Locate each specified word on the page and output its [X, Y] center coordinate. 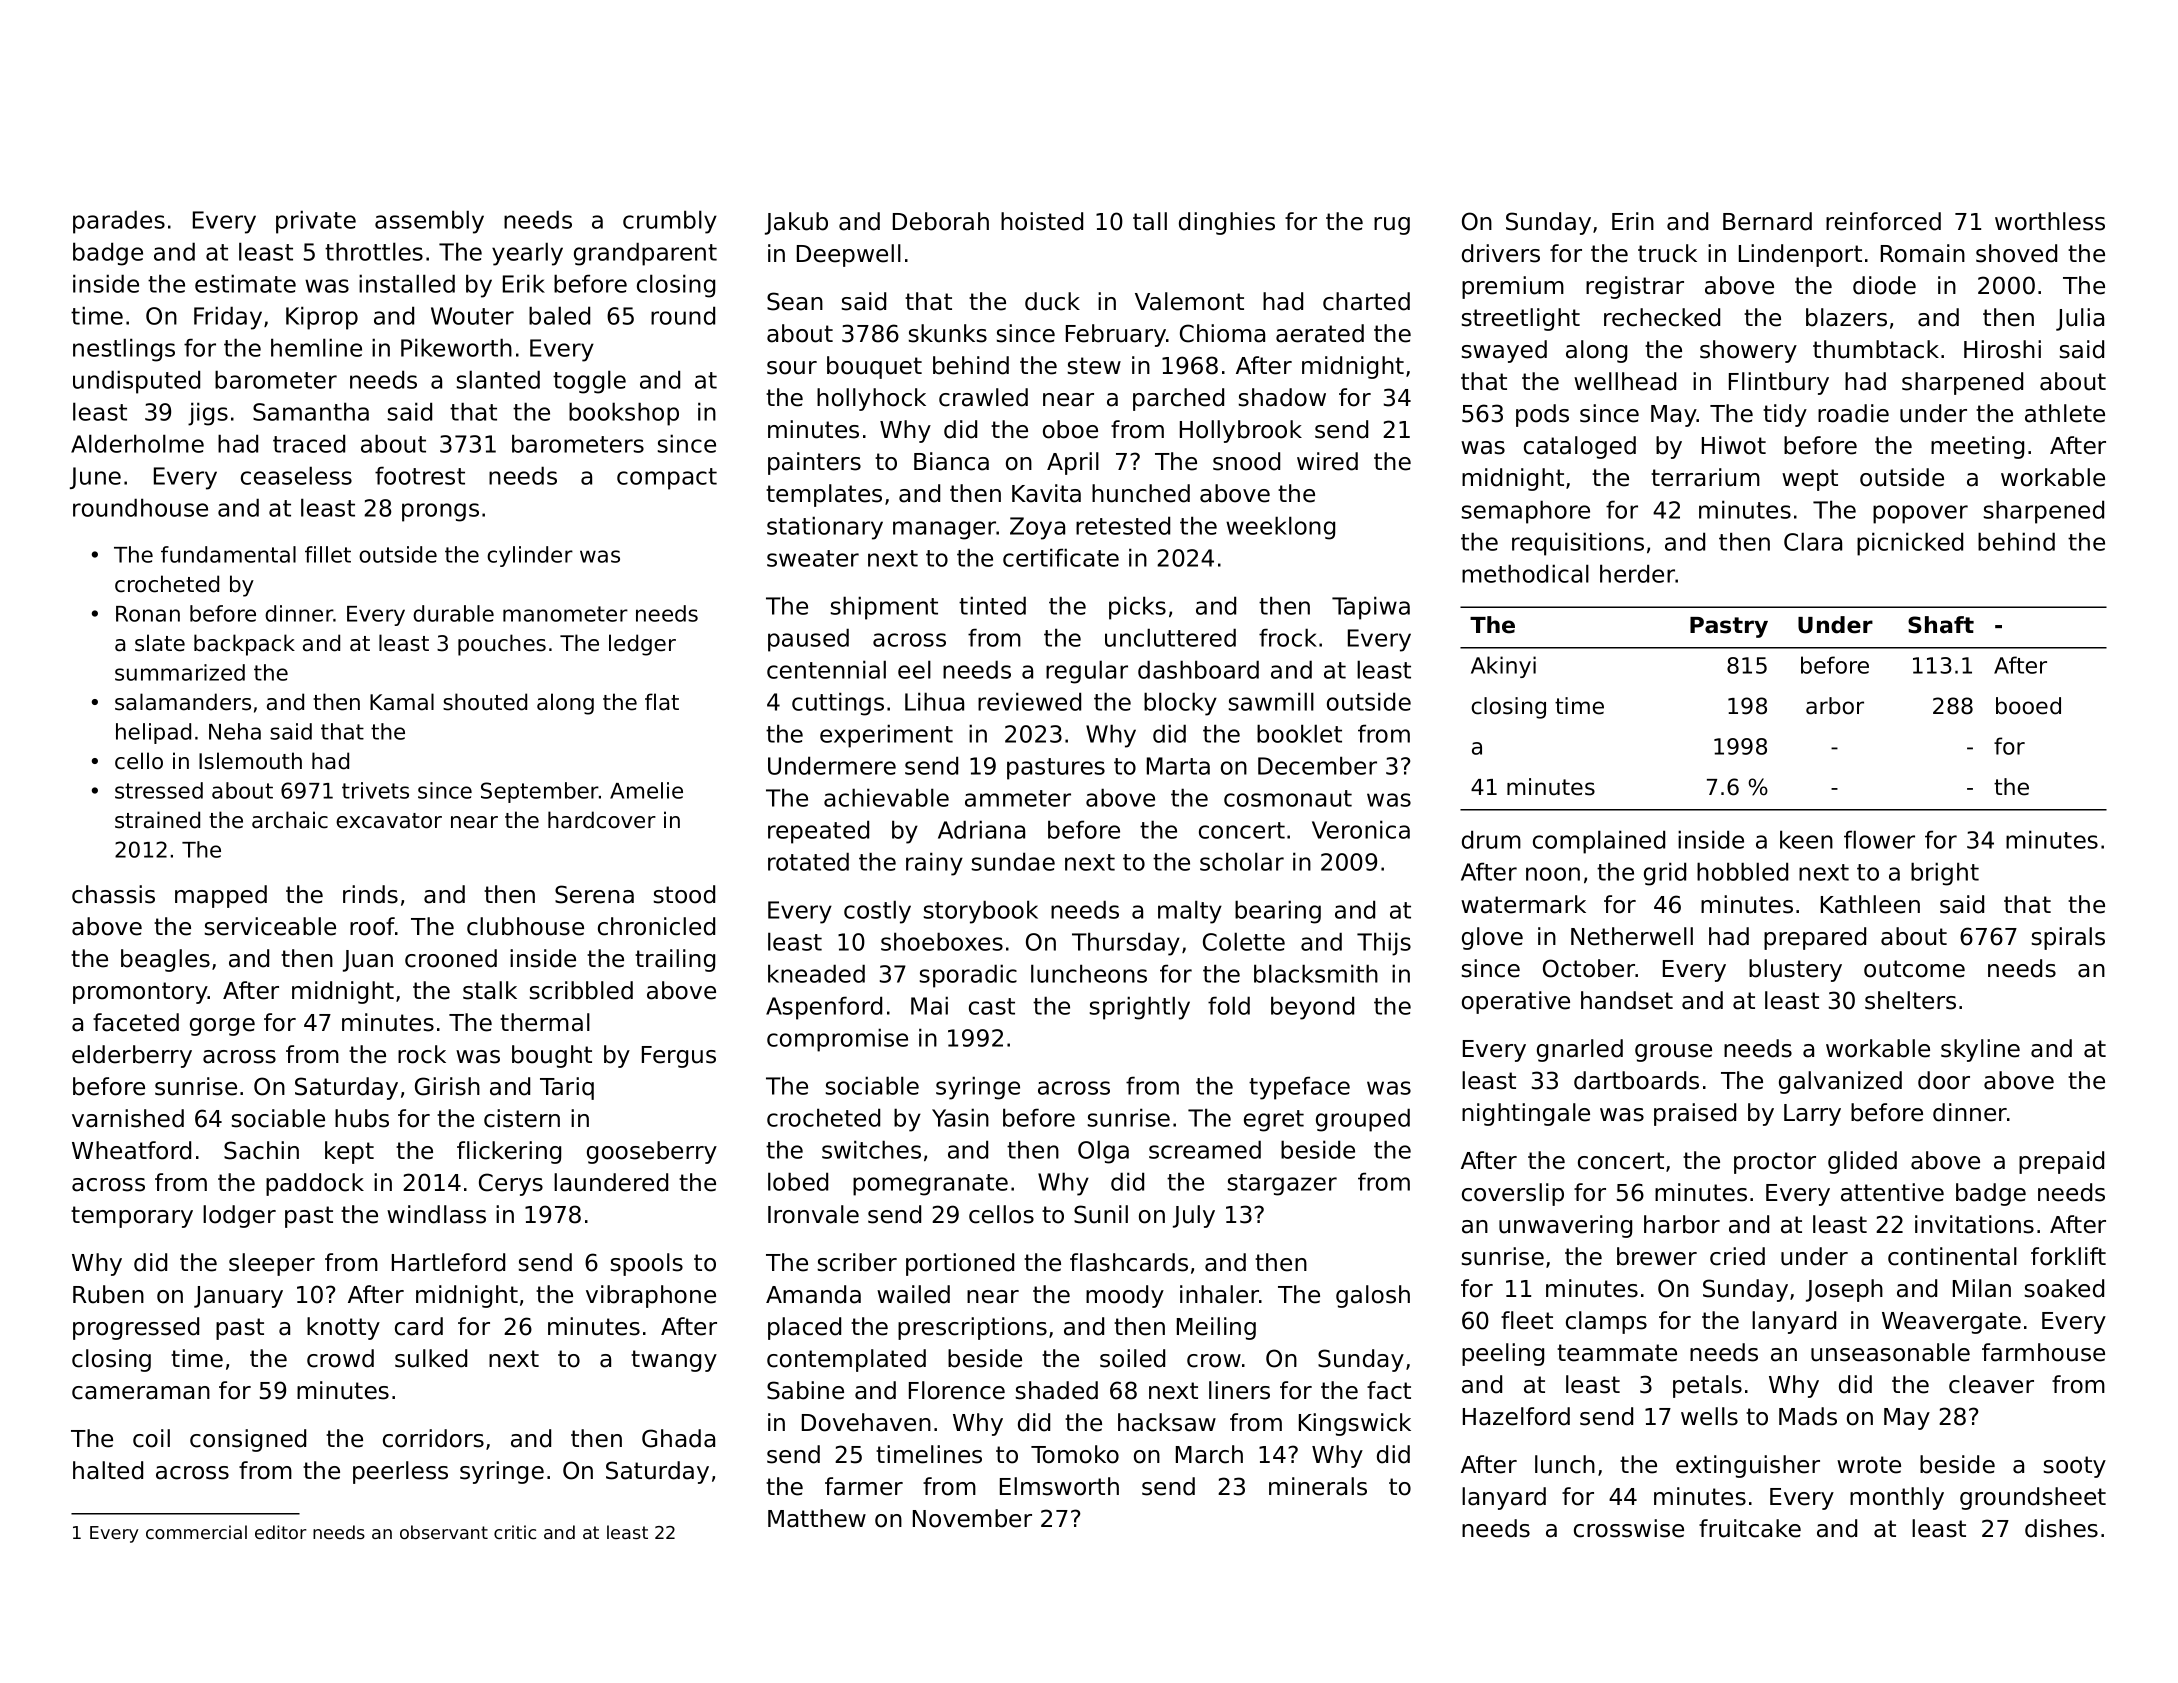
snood [1246, 461]
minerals [1318, 1486]
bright [1945, 874]
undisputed [136, 382]
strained [157, 820]
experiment [886, 736]
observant [444, 1532]
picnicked [1910, 544]
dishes [2061, 1528]
